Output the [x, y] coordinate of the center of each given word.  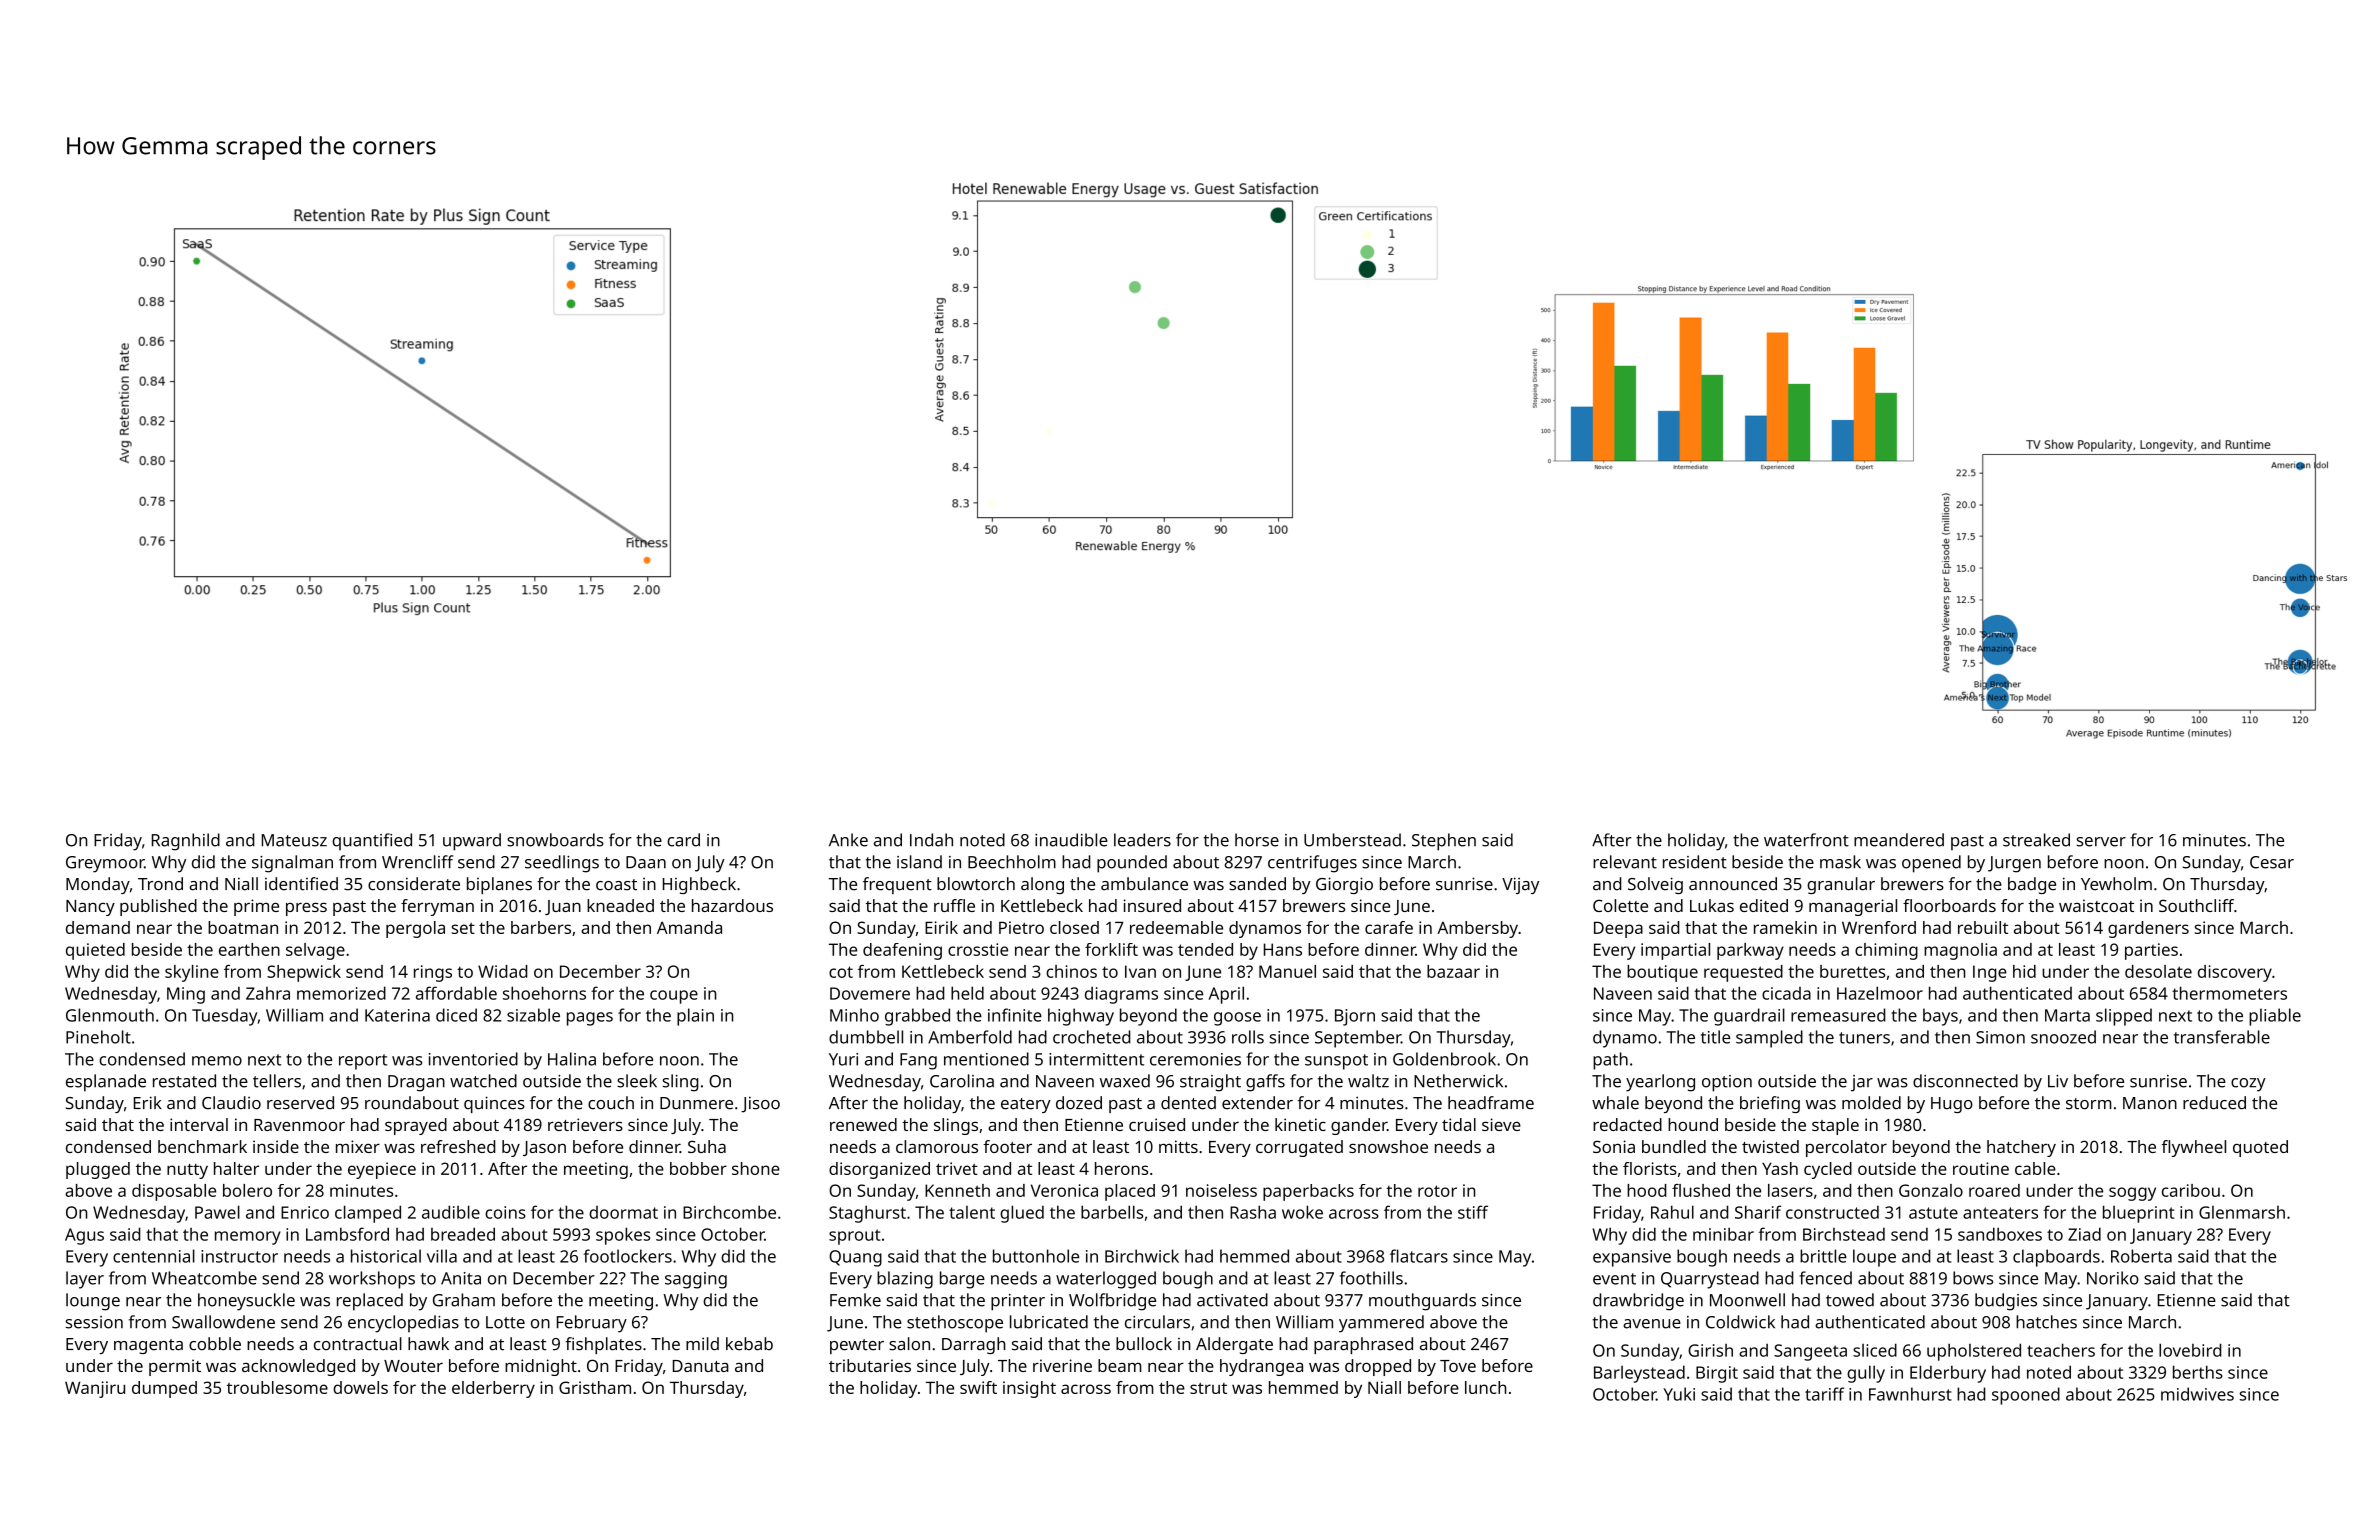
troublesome [277, 1387]
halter [236, 1168]
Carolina [962, 1081]
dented [1188, 1103]
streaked [2036, 840]
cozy [2248, 1085]
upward [472, 842]
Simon [2000, 1037]
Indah [931, 840]
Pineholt [98, 1037]
